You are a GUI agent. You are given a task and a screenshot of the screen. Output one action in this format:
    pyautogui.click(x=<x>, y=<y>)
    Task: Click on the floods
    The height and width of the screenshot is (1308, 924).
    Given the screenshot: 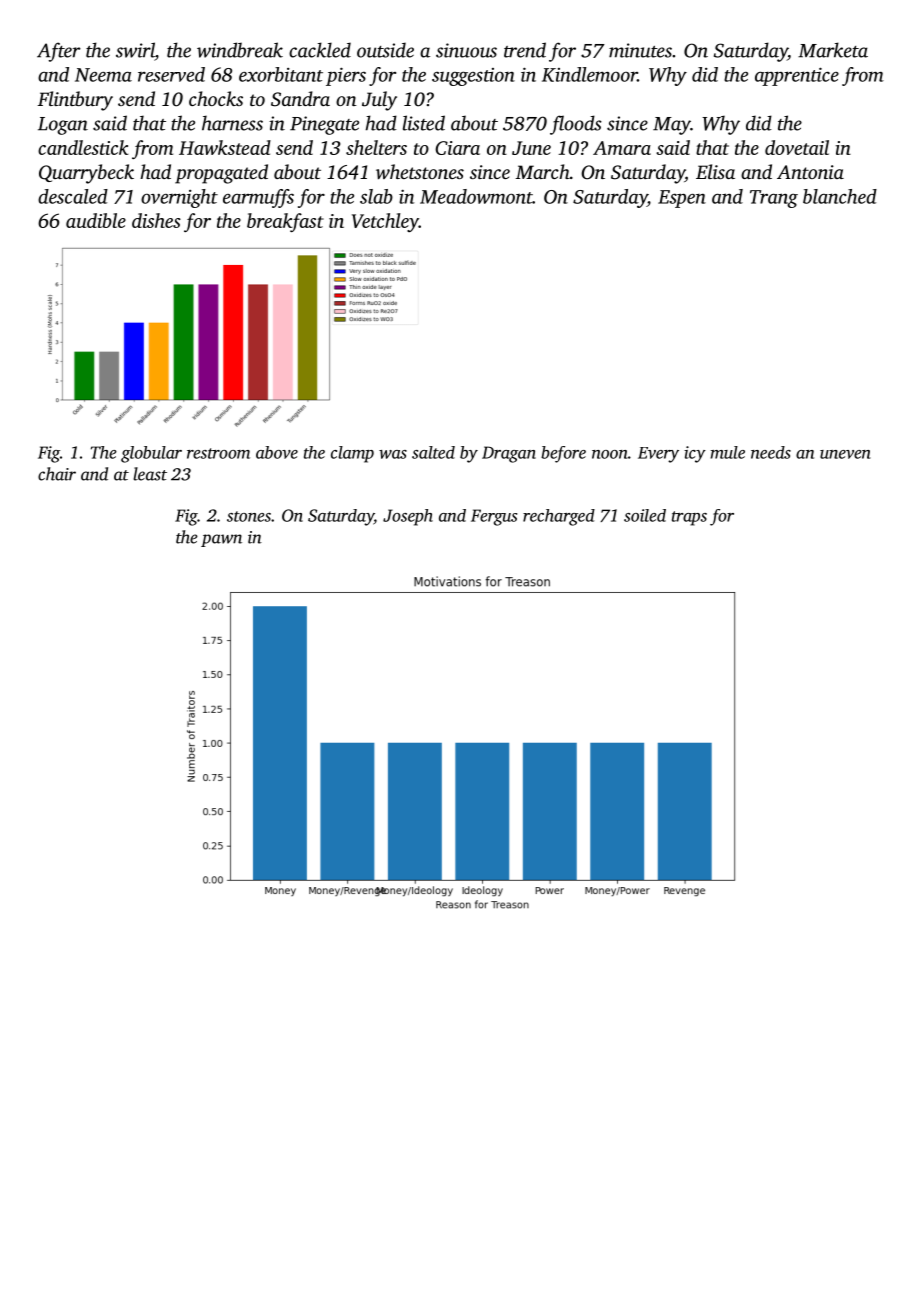 What is the action you would take?
    pyautogui.click(x=576, y=125)
